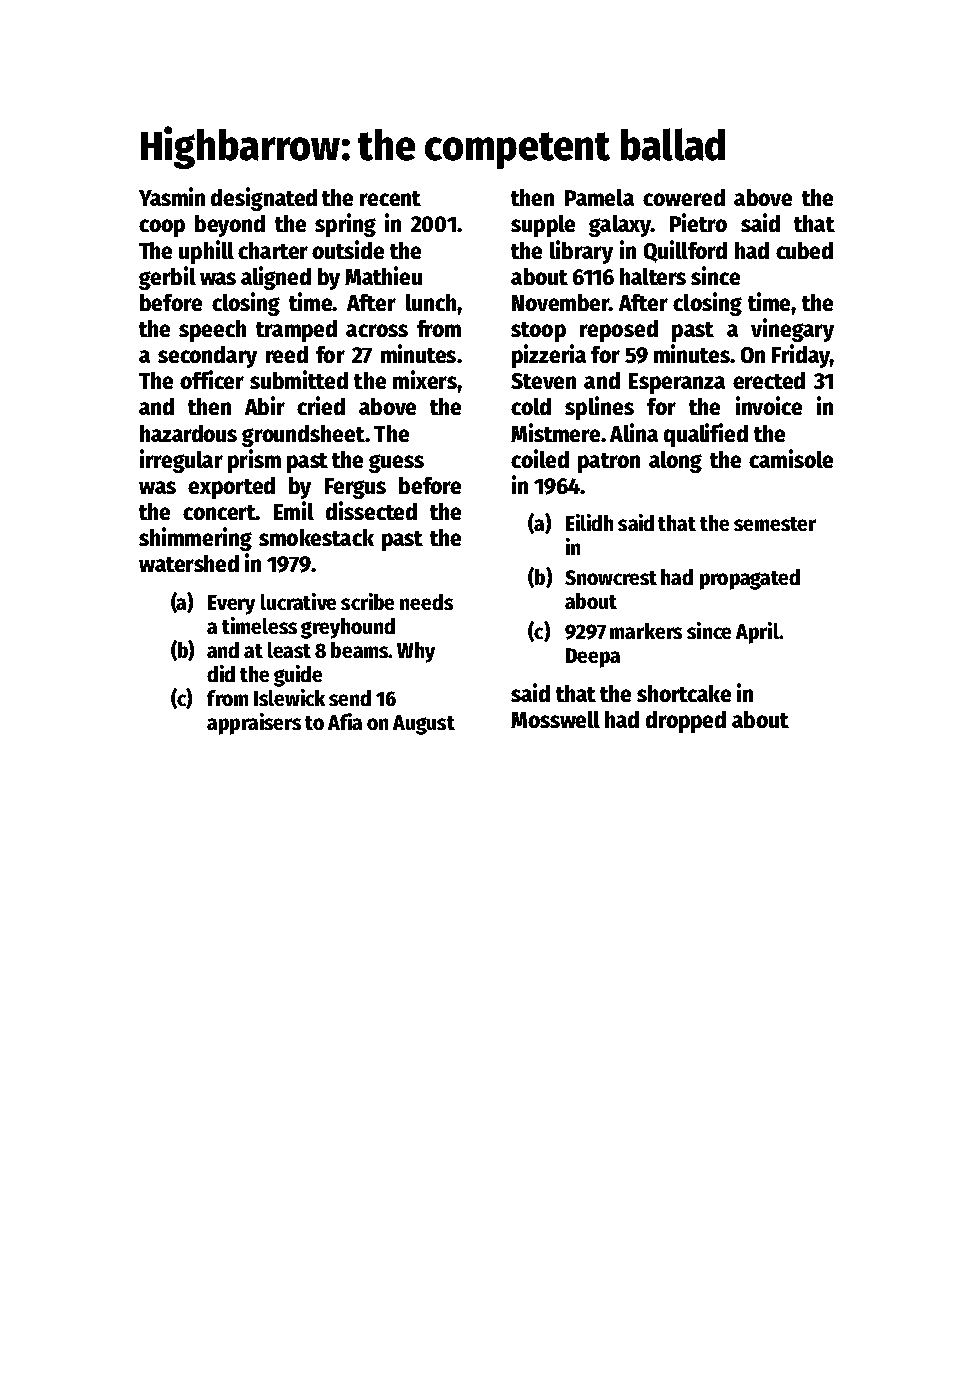  I want to click on Abir, so click(265, 405).
